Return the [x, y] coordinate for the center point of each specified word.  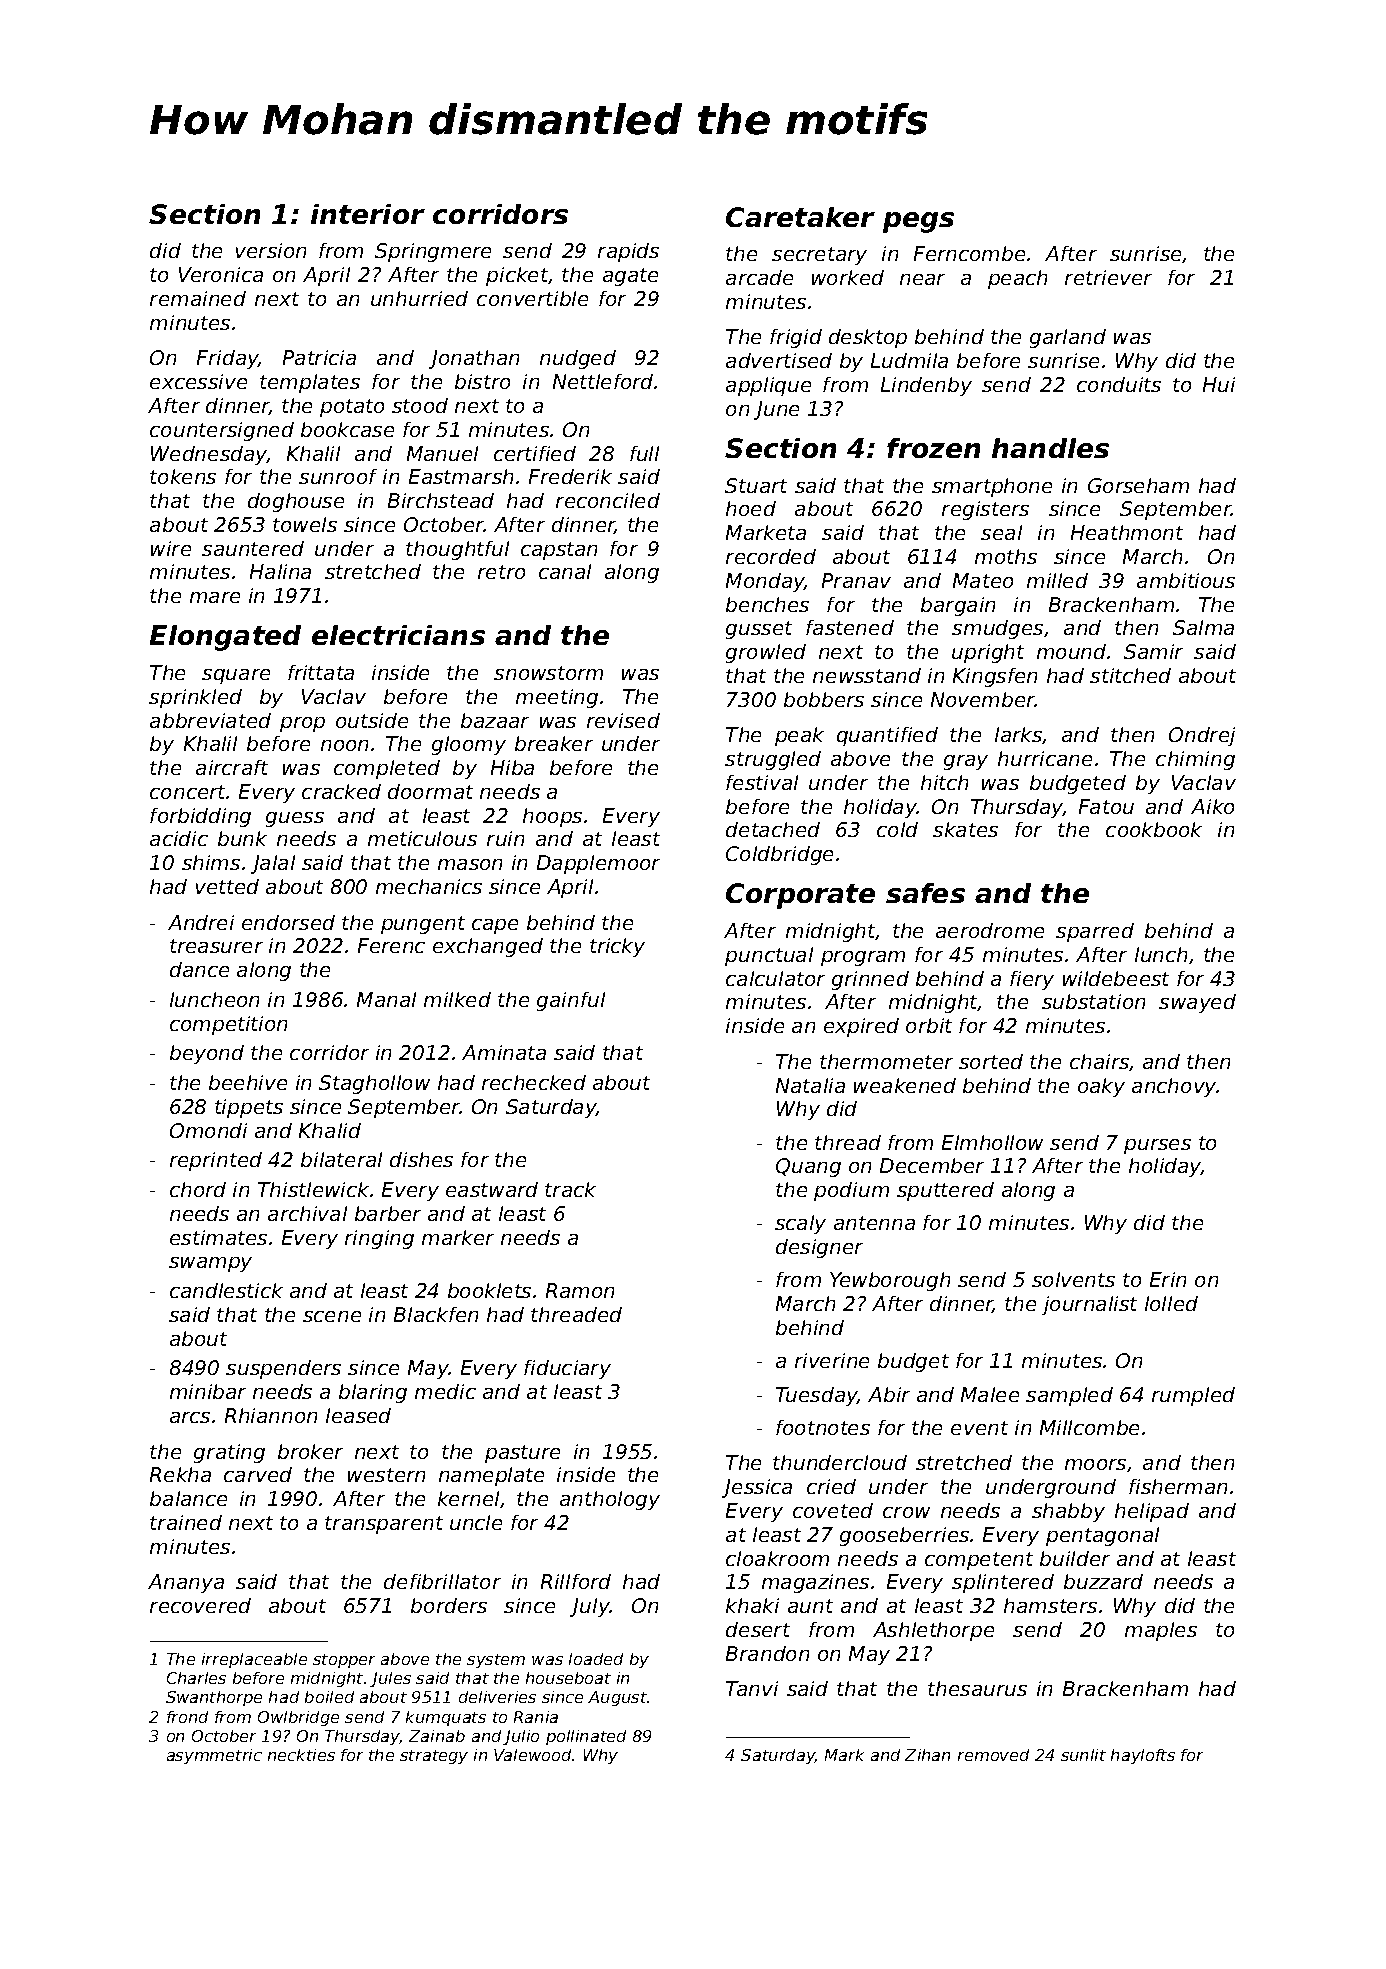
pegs [918, 222]
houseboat [568, 1678]
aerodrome [990, 930]
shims [211, 862]
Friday [228, 359]
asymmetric [214, 1756]
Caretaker [800, 217]
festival [762, 782]
